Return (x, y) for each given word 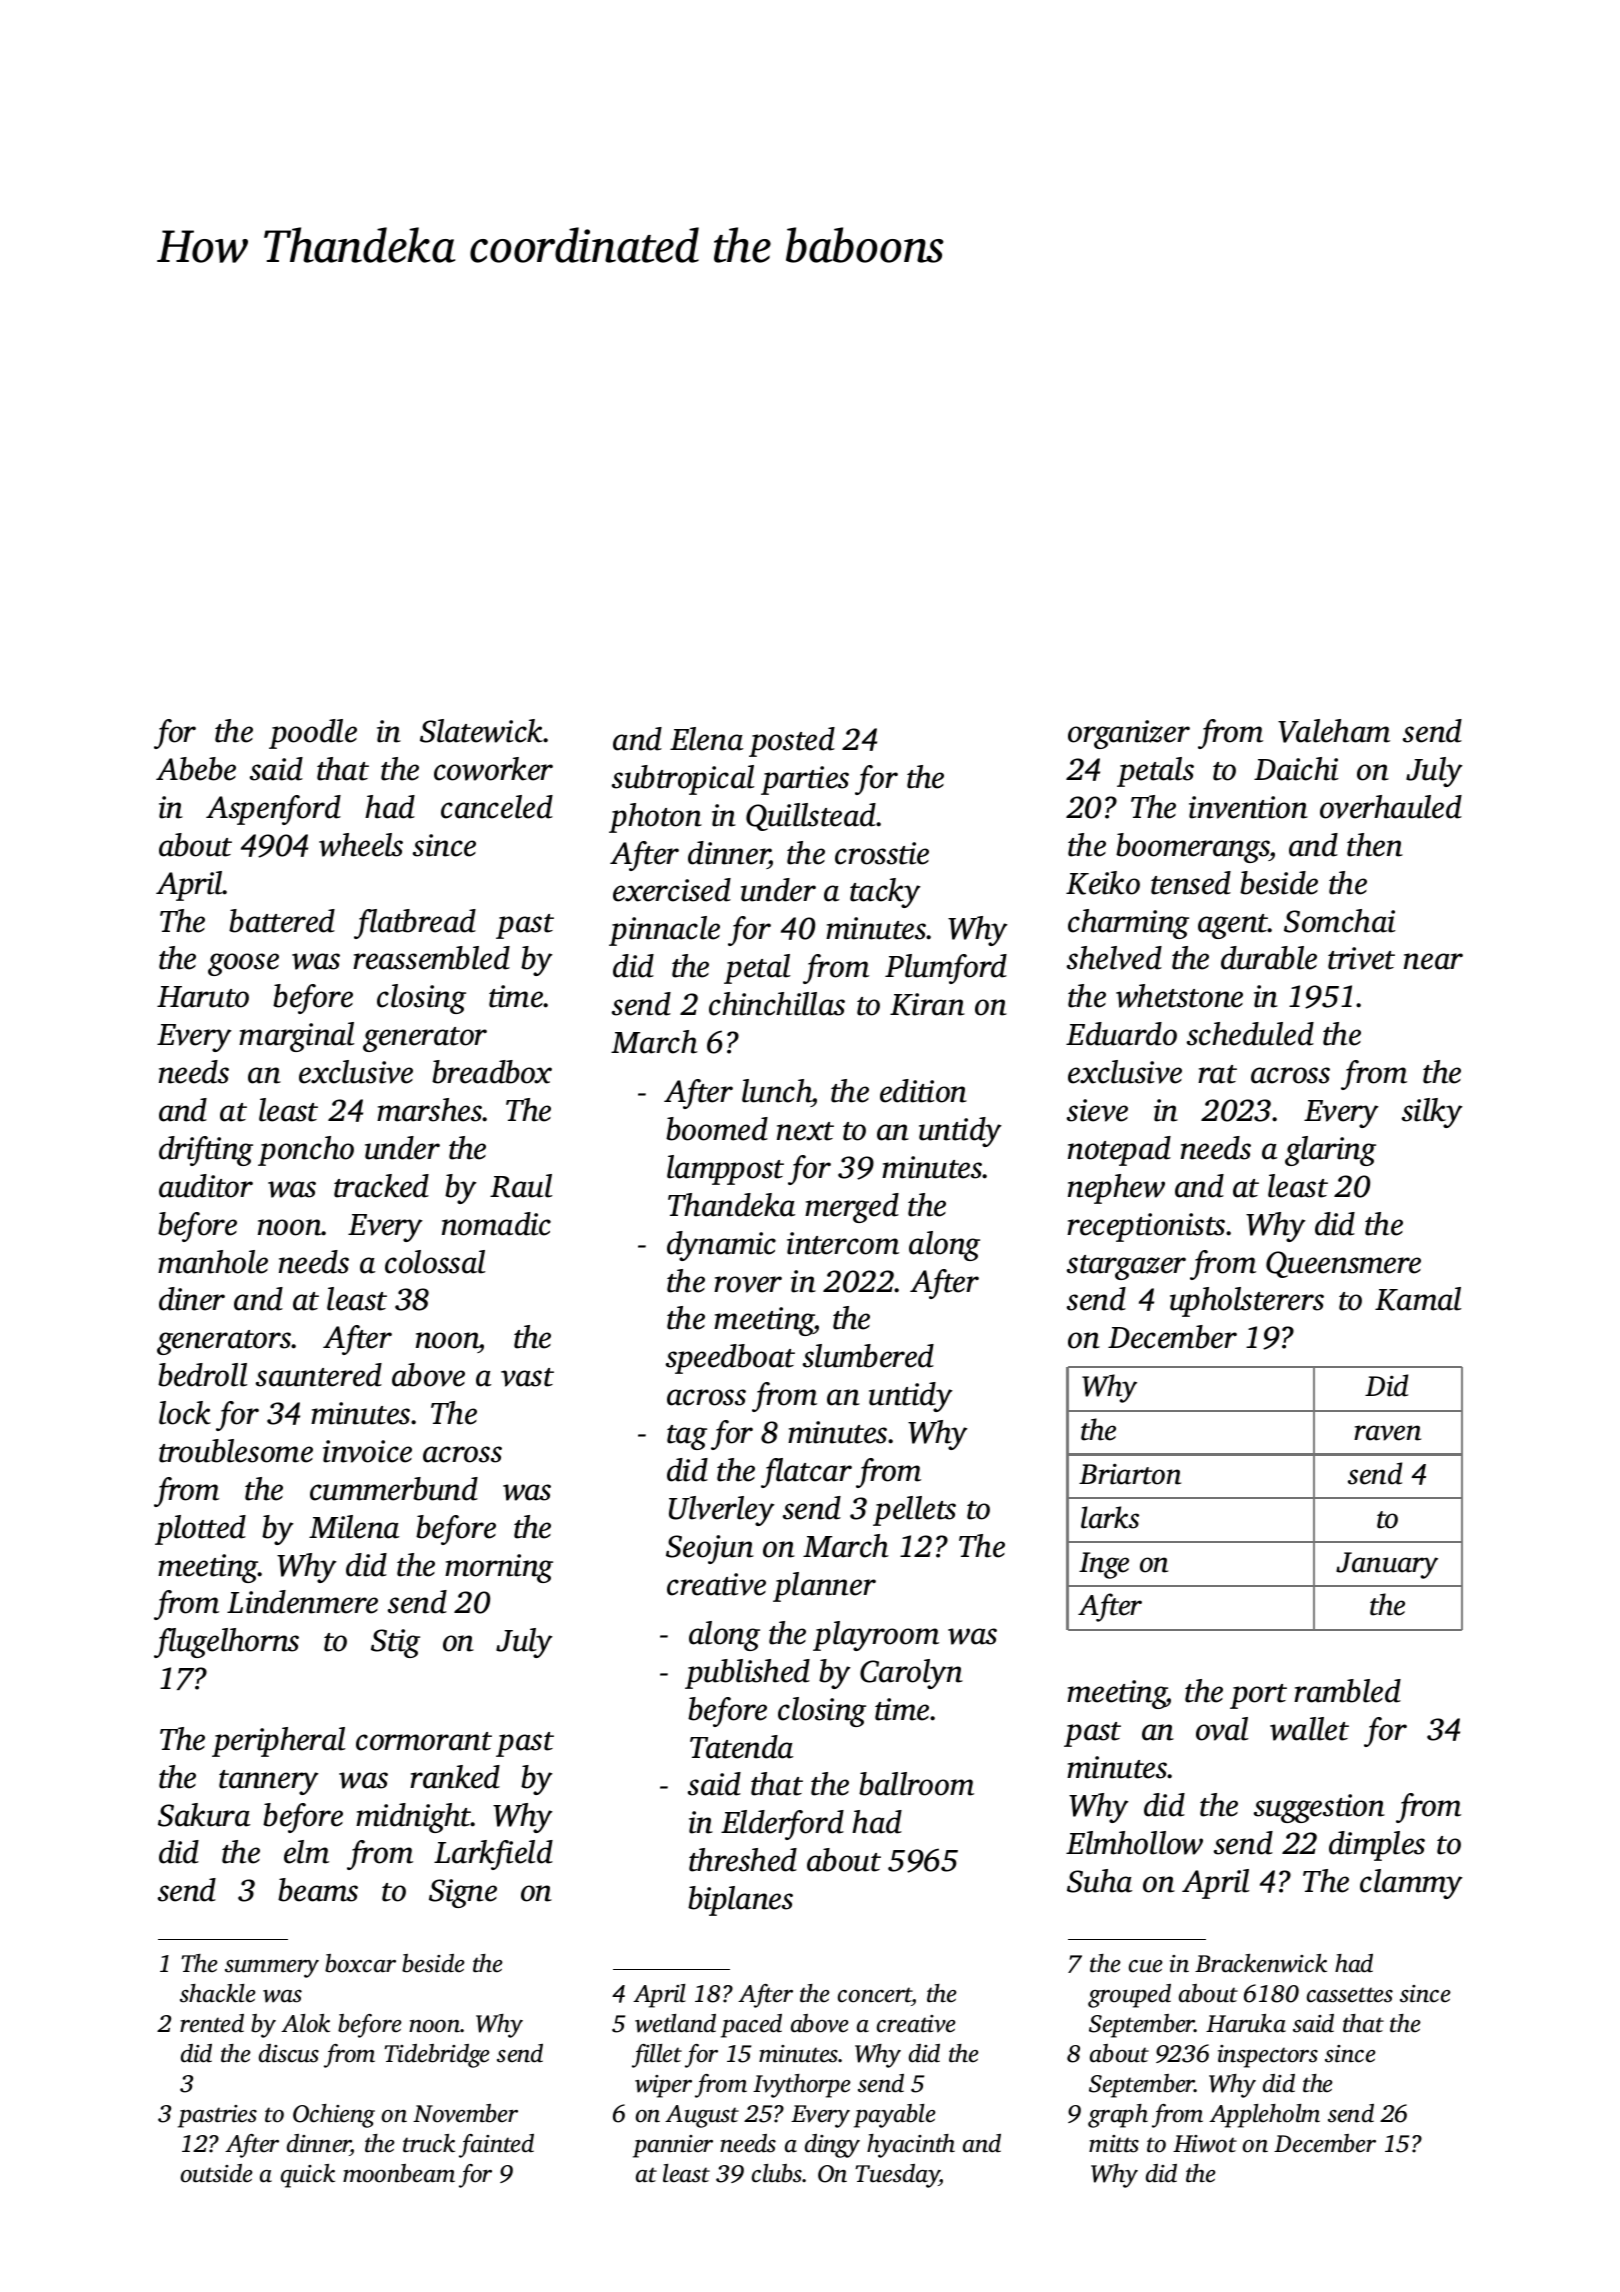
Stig (395, 1643)
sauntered (319, 1375)
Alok (305, 2023)
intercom (843, 1243)
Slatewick (482, 731)
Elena (706, 739)
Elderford (782, 1825)
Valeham (1334, 731)
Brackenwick (1261, 1963)
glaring (1330, 1151)
